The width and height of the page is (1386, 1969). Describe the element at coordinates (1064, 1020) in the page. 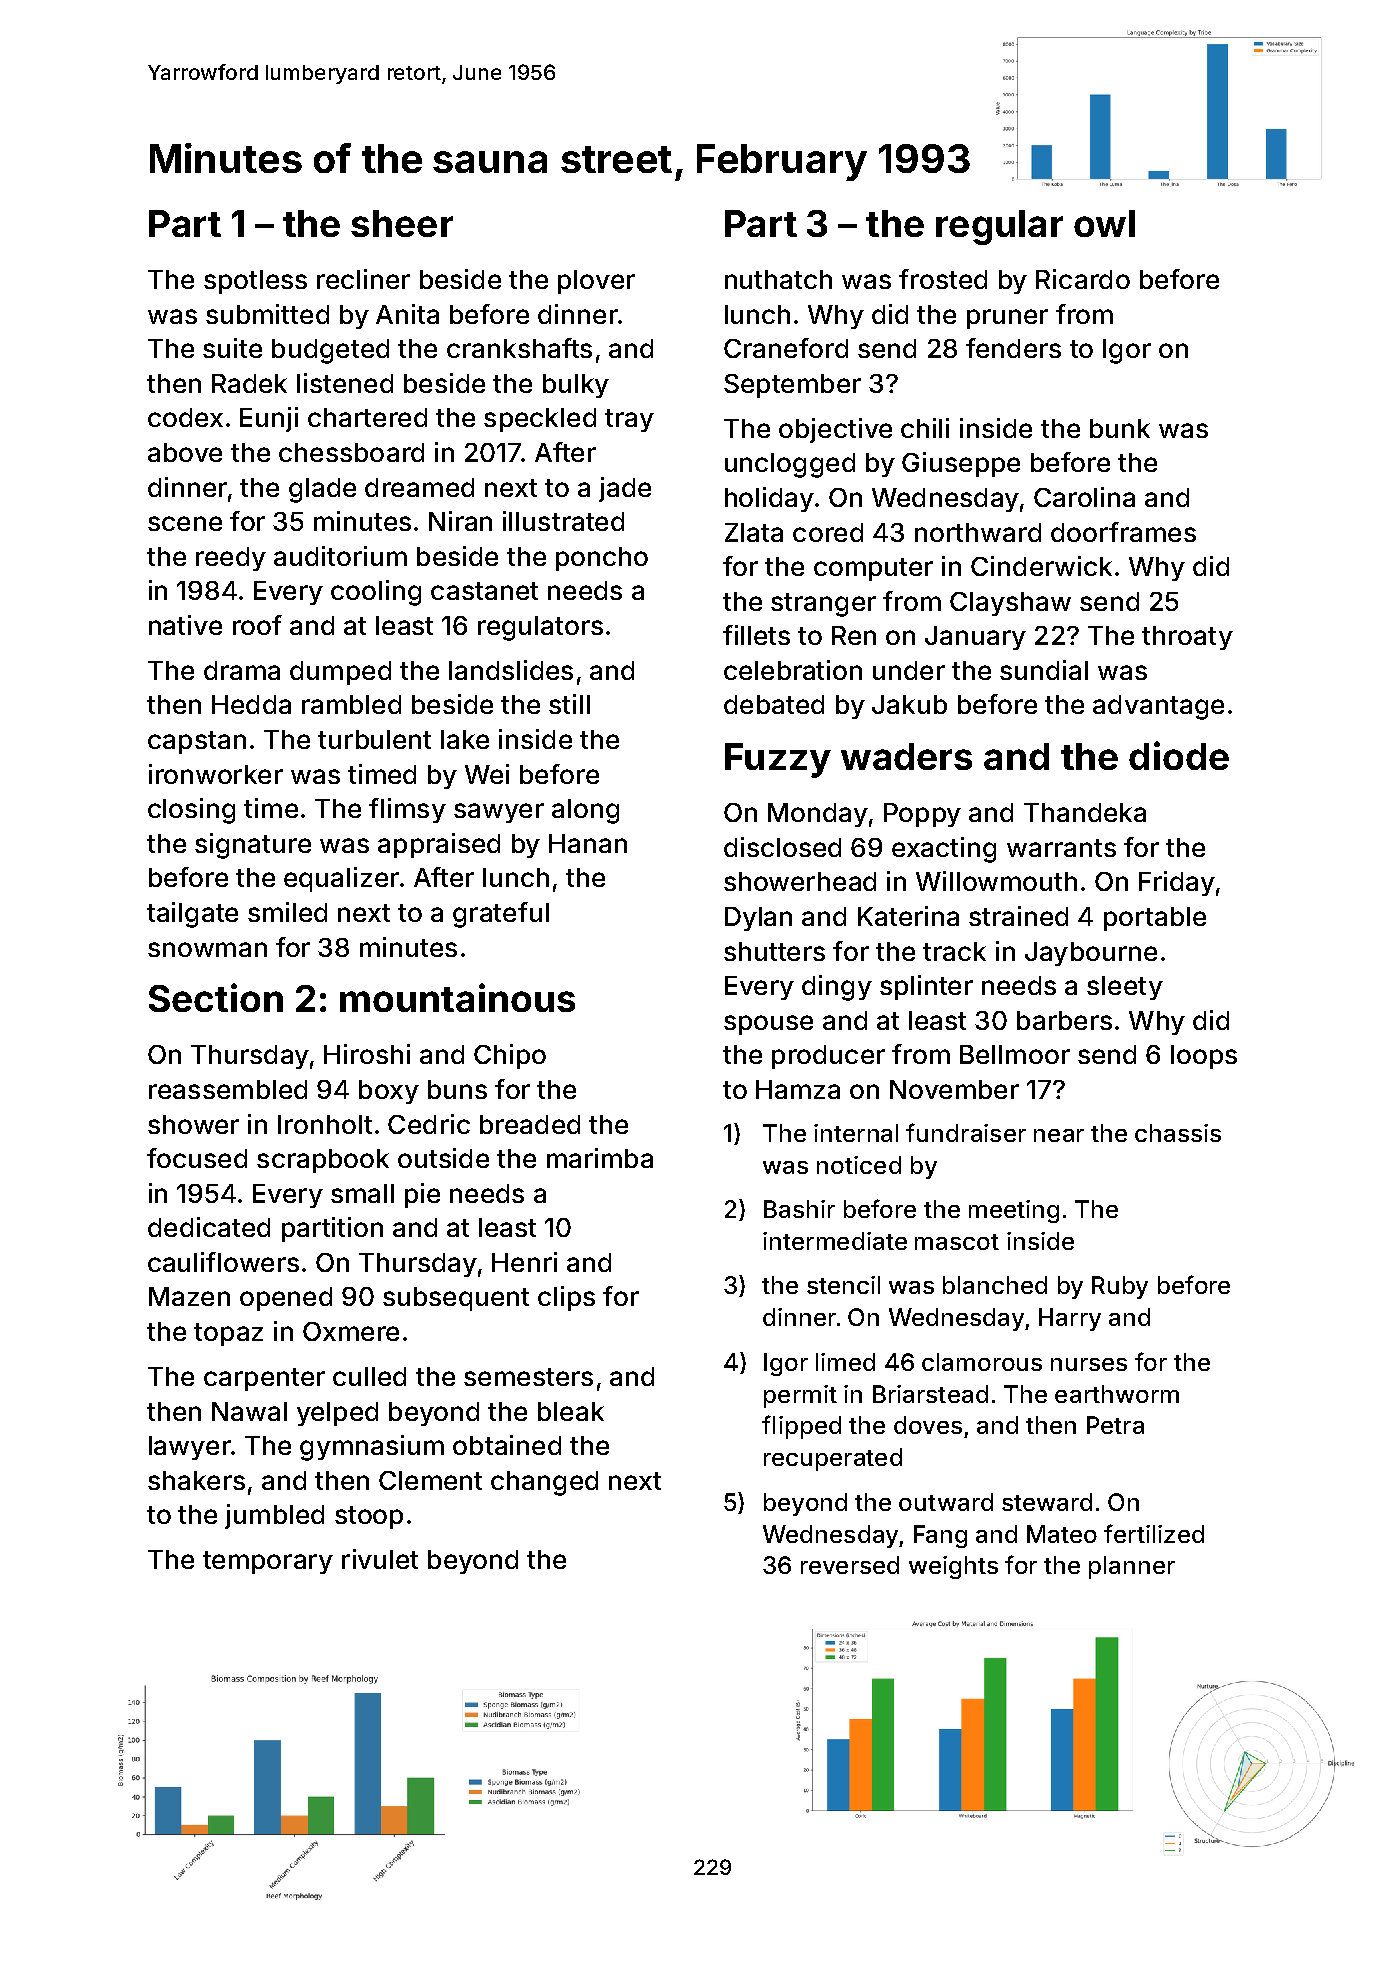

I see `barbers` at that location.
